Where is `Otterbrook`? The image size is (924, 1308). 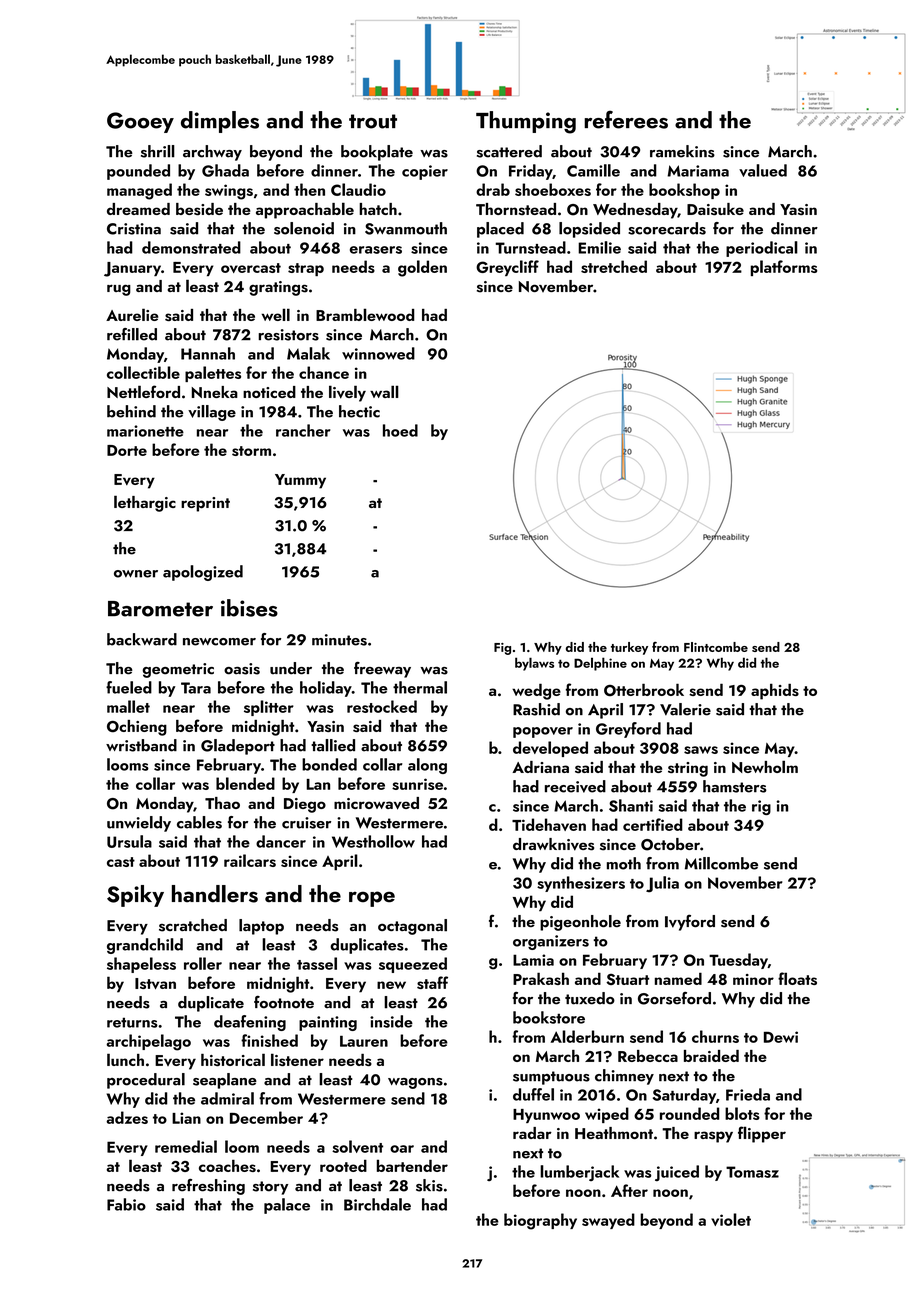
Otterbrook is located at coordinates (644, 689).
